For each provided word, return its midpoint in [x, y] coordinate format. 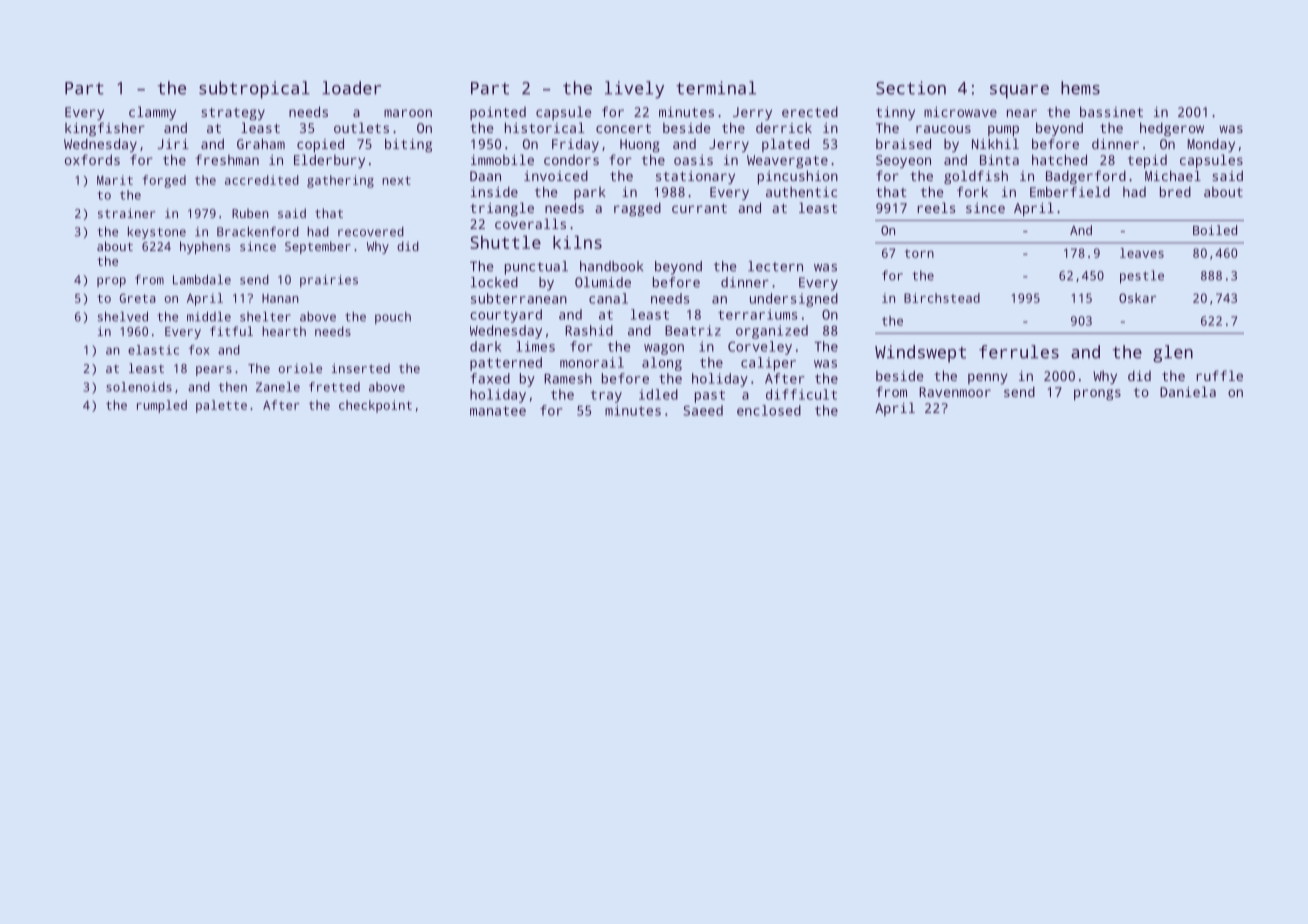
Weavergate [787, 161]
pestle [1142, 277]
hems [1080, 88]
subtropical [254, 90]
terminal [716, 88]
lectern [775, 266]
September [318, 247]
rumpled [162, 406]
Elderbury [329, 161]
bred [1175, 191]
